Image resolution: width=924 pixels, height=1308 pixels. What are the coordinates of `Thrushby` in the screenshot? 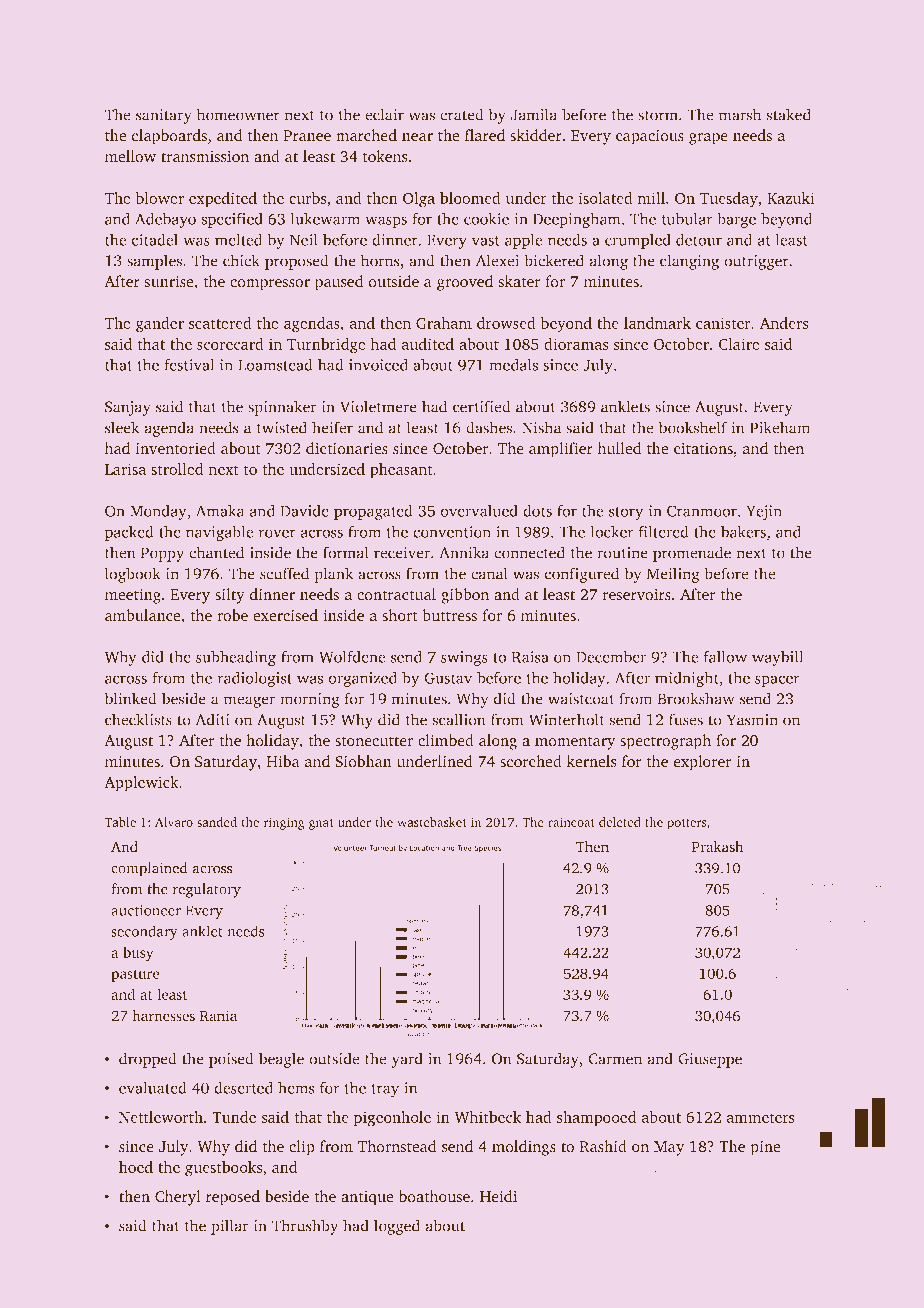 It's located at (305, 1227).
